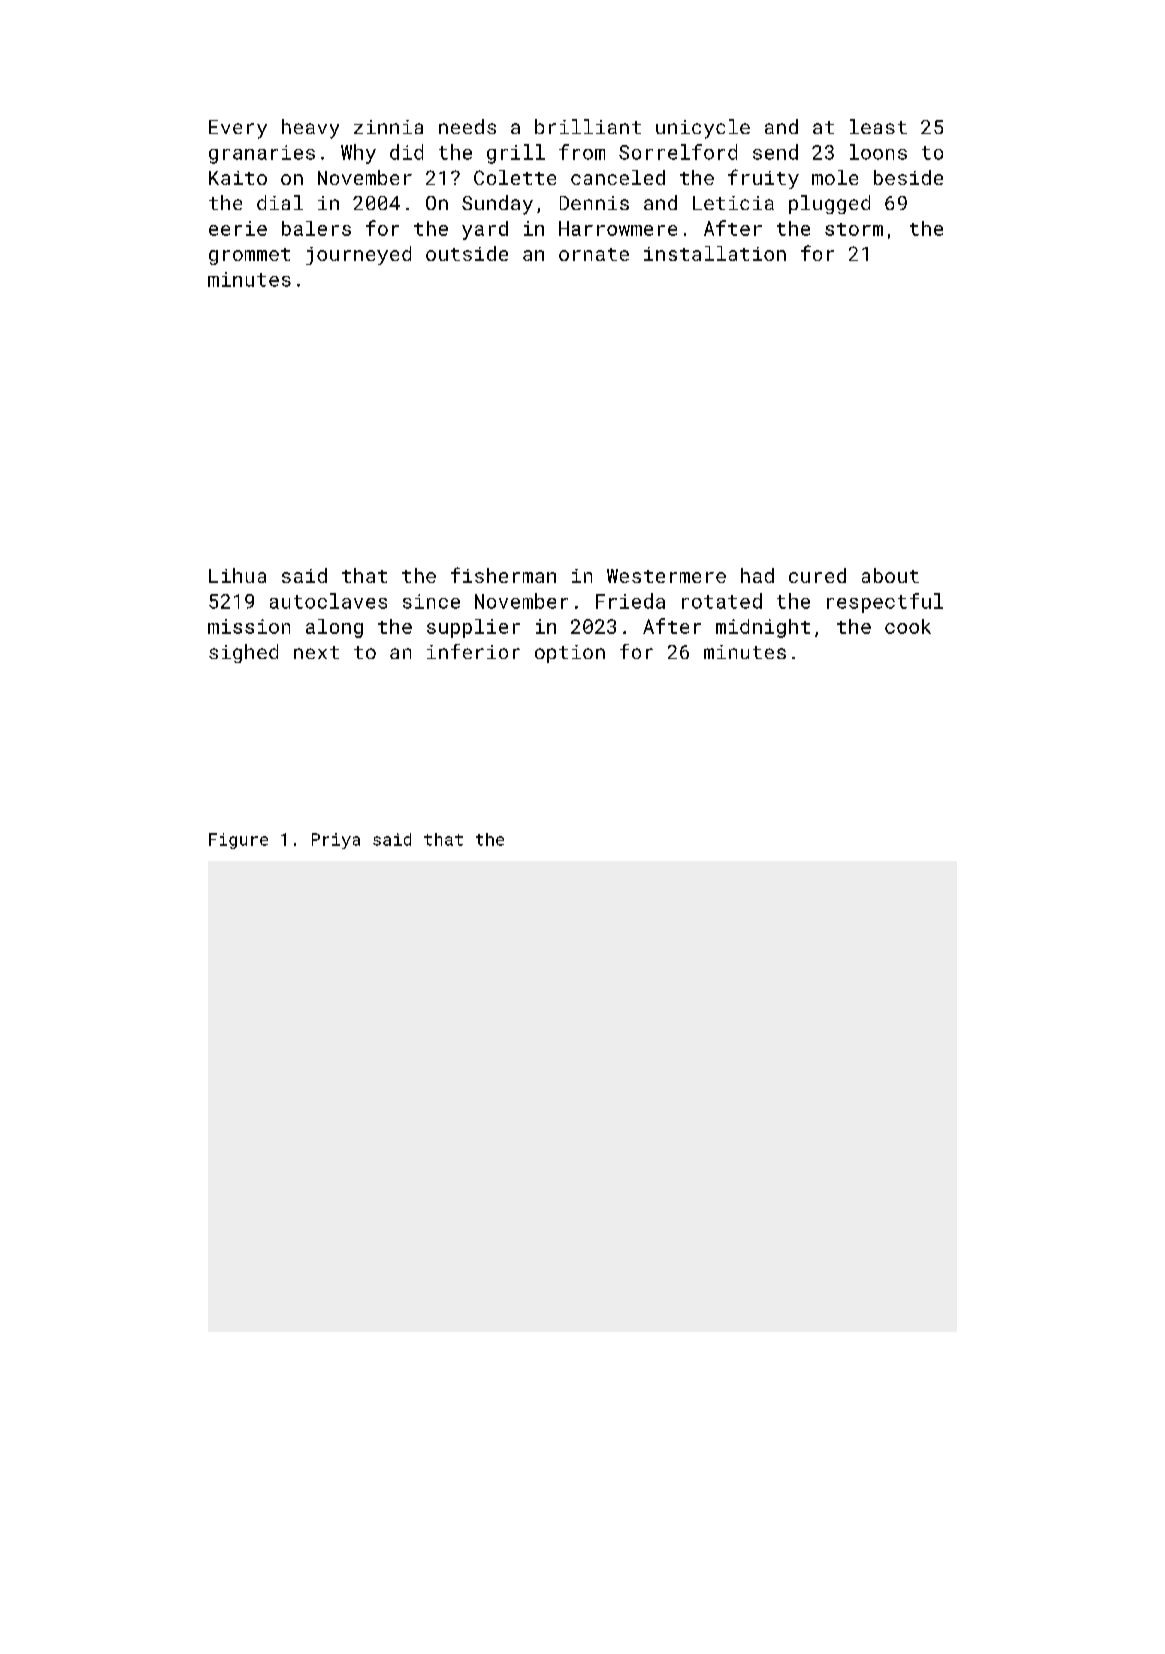  I want to click on journeyed, so click(358, 255).
